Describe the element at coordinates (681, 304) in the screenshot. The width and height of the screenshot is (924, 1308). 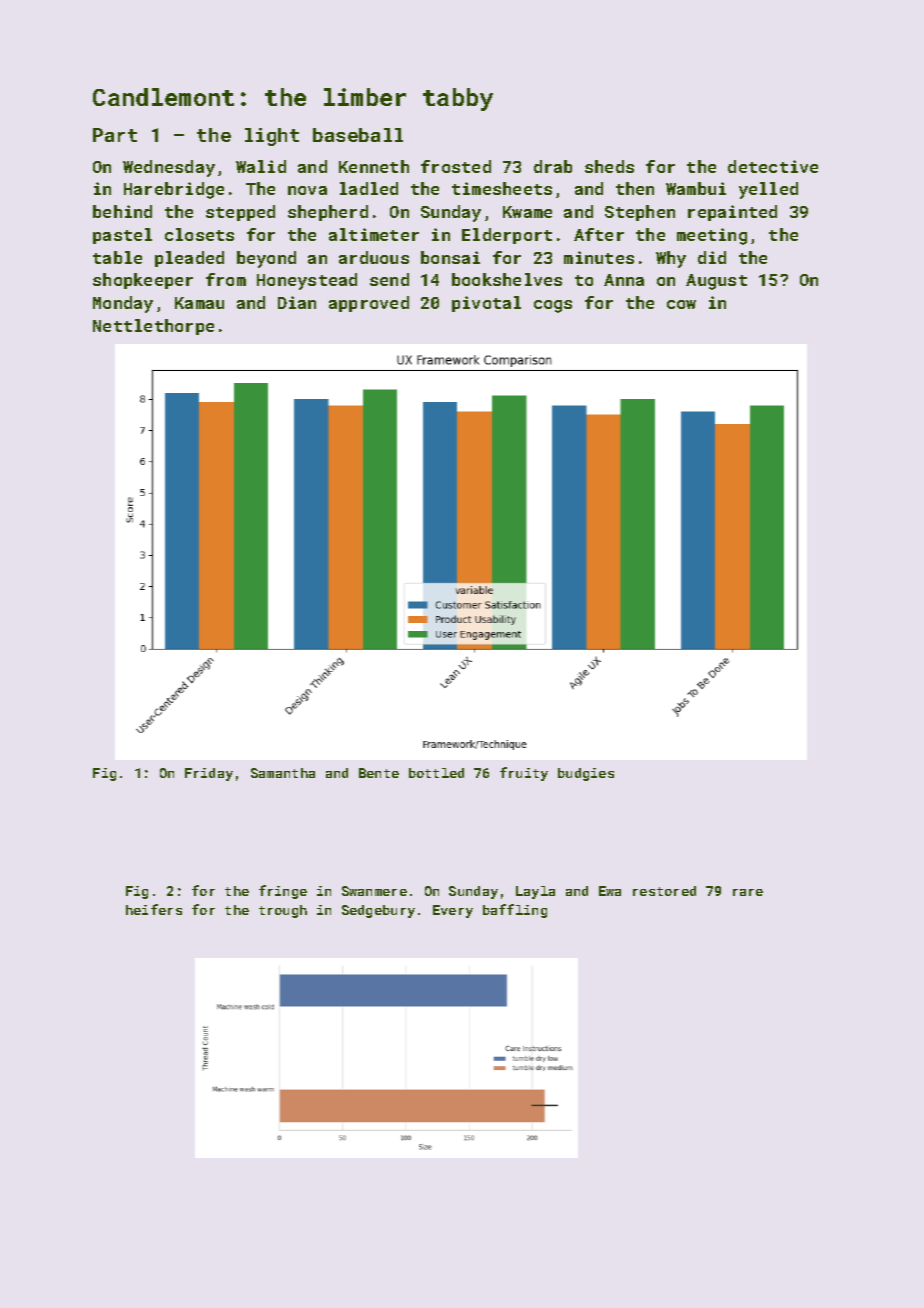
I see `cow` at that location.
